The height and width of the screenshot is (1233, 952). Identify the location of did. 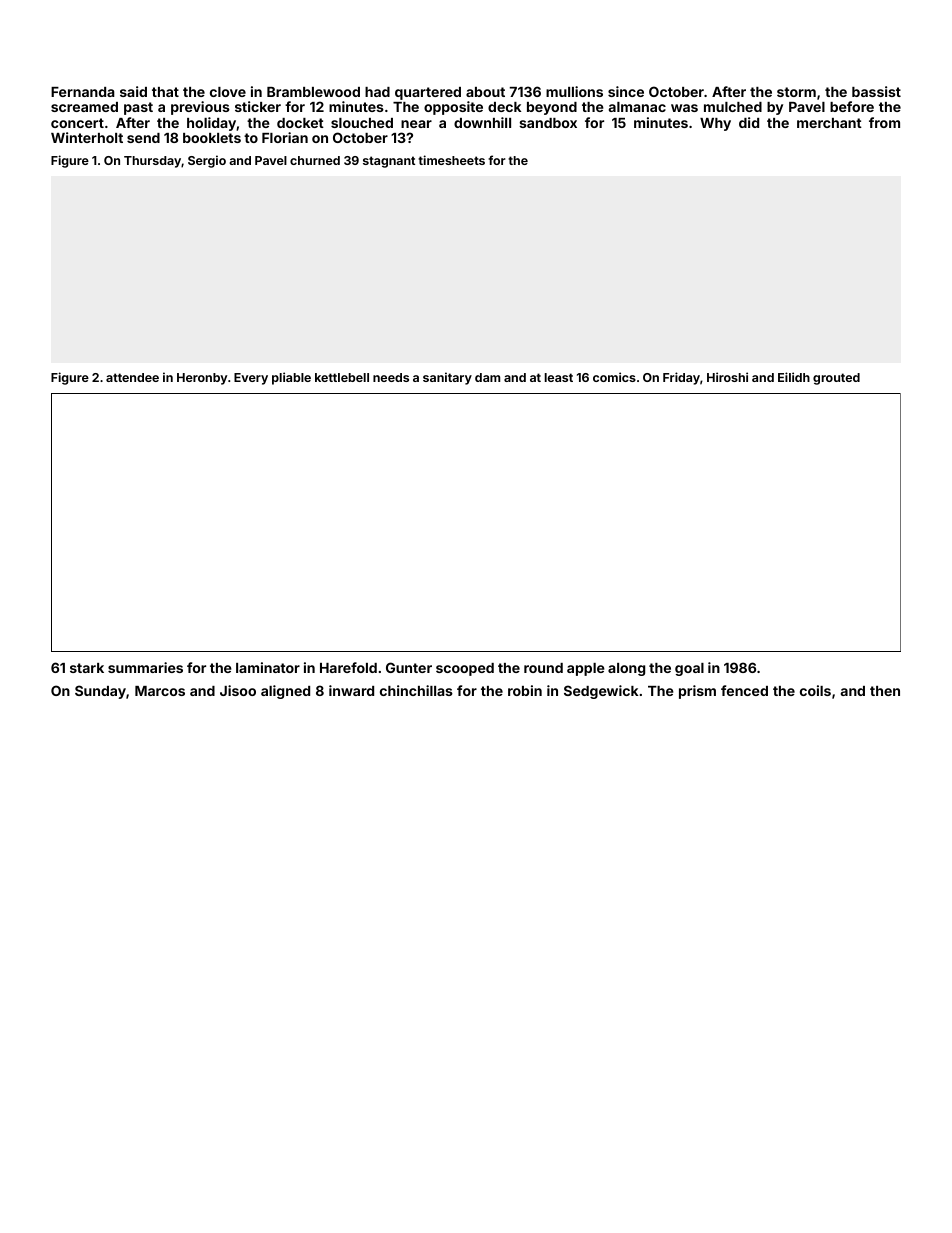
(749, 122).
